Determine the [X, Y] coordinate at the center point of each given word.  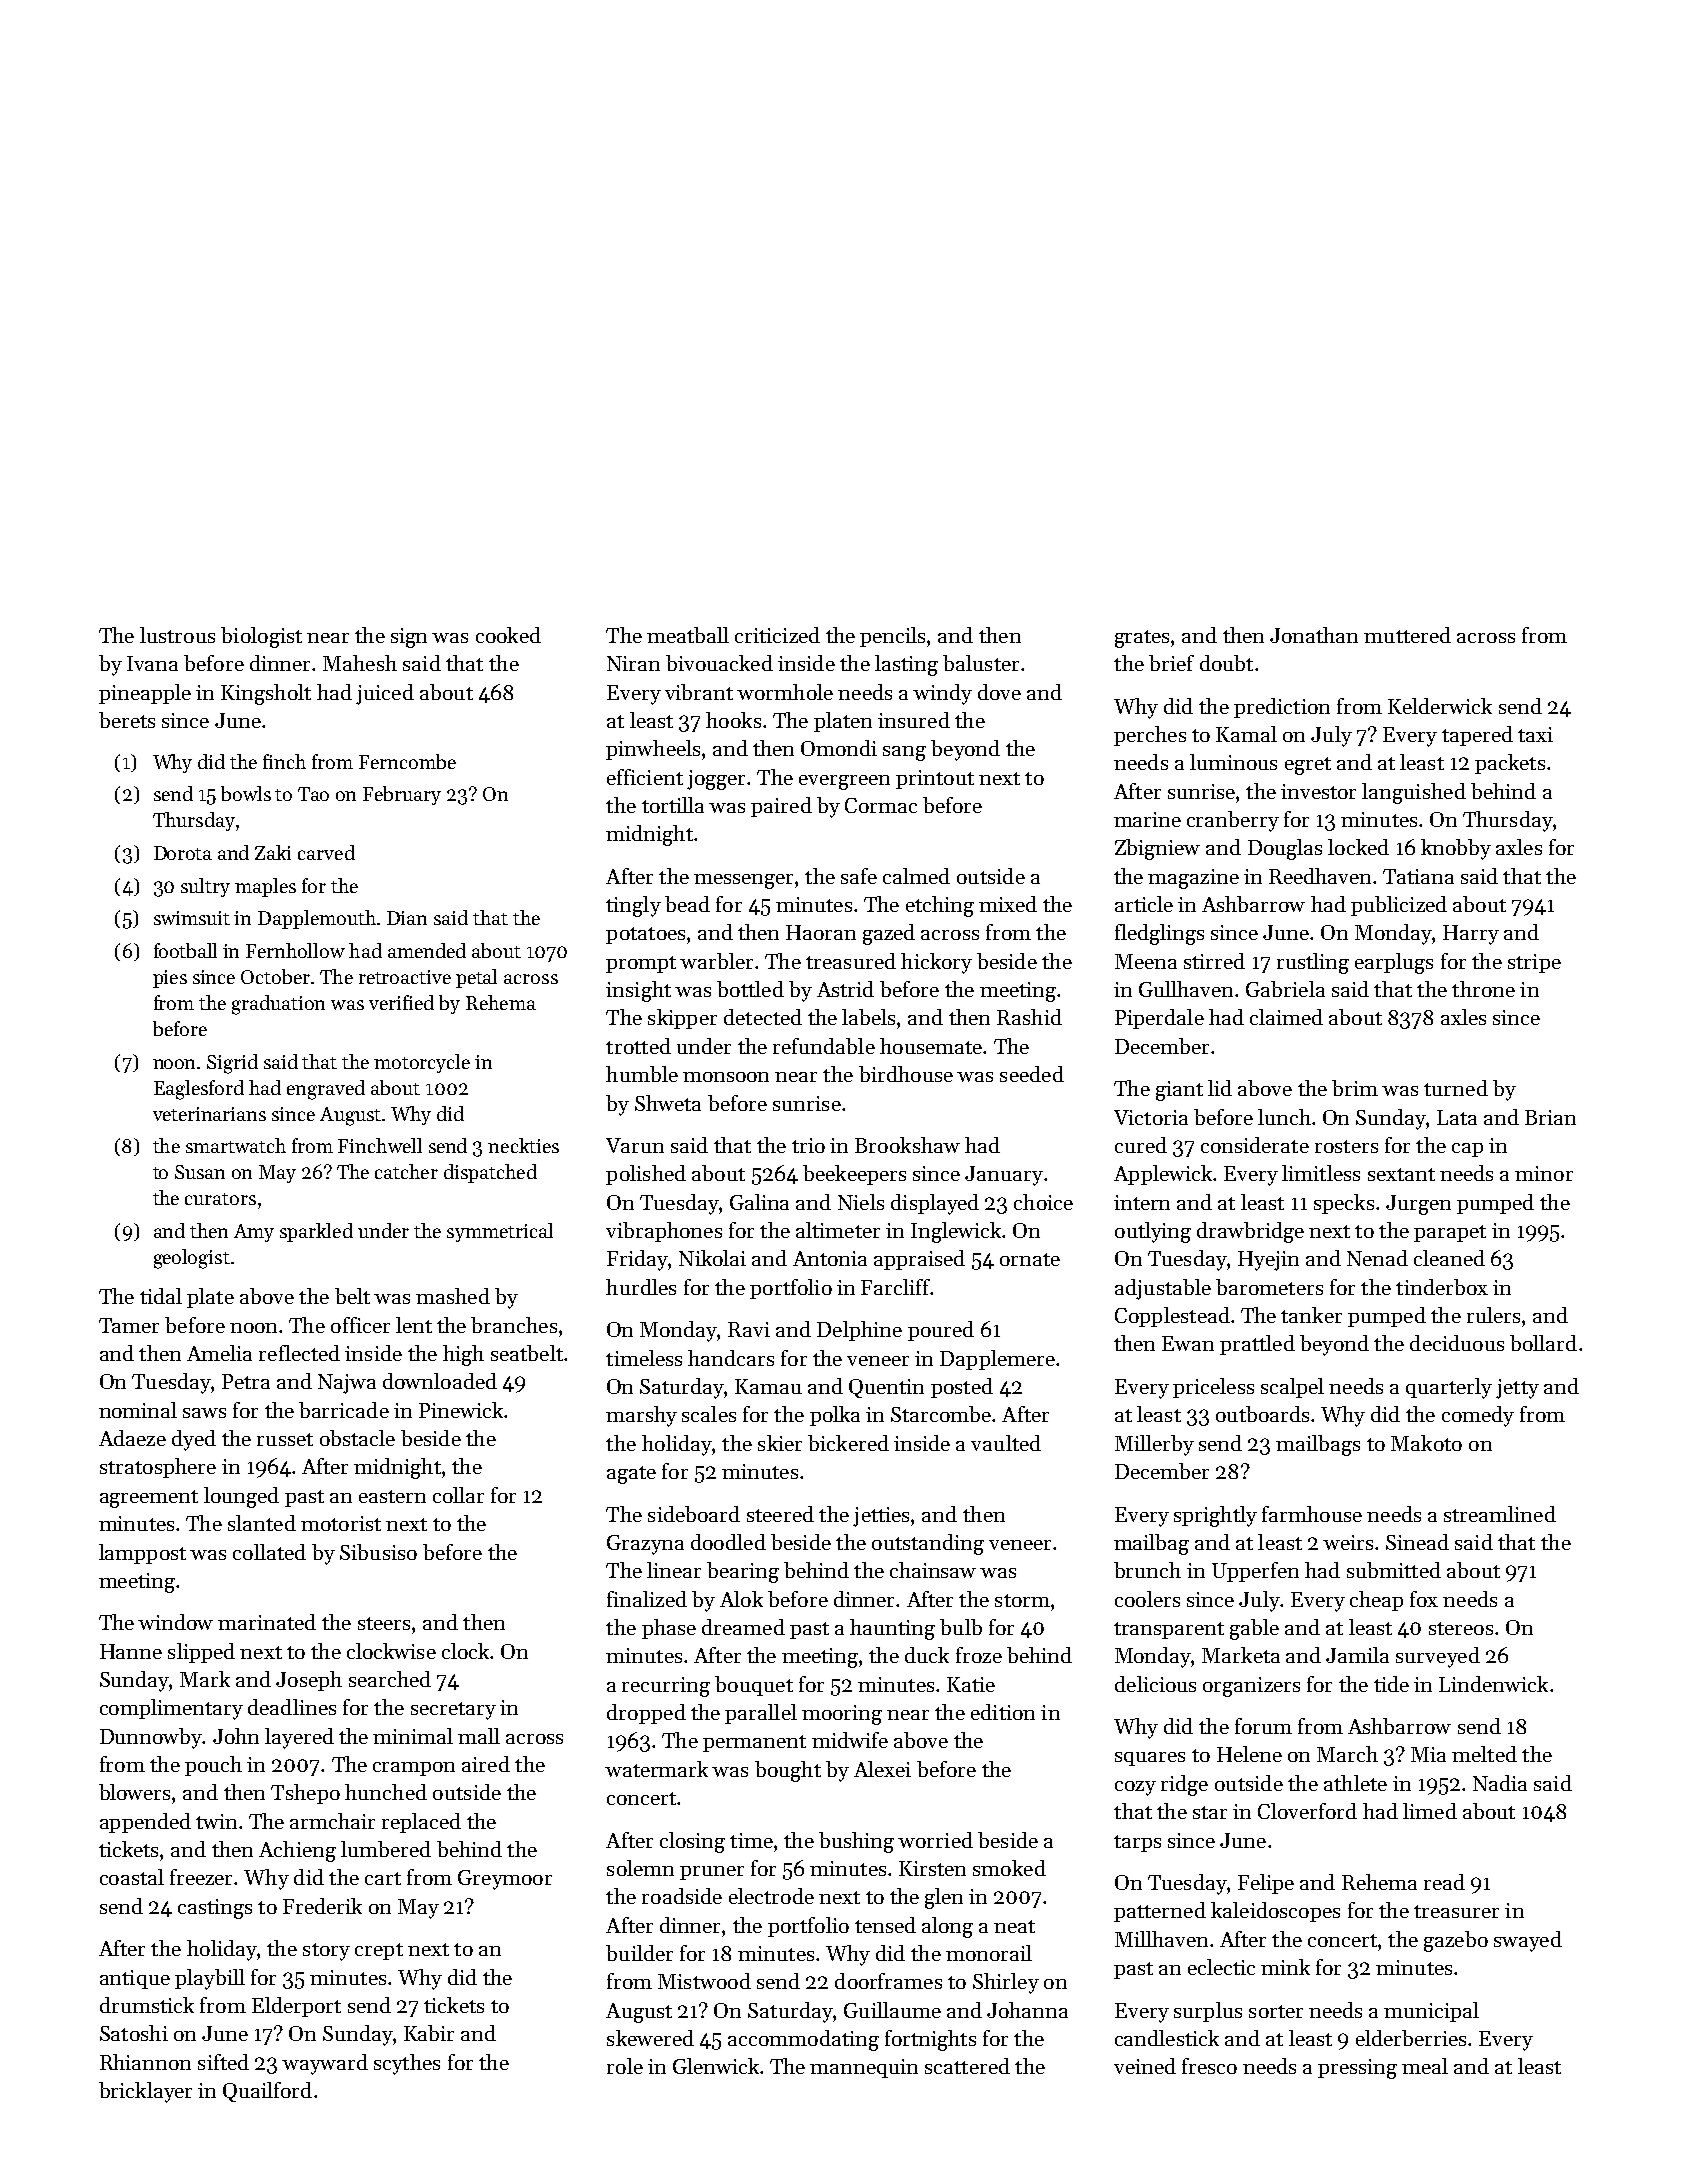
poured [941, 1331]
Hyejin [1268, 1261]
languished [1414, 793]
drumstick [147, 2005]
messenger [743, 881]
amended [427, 950]
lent [414, 1325]
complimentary [171, 1709]
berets [127, 720]
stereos [1461, 1628]
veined [1145, 2066]
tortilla [673, 805]
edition [1003, 1712]
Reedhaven [1320, 876]
